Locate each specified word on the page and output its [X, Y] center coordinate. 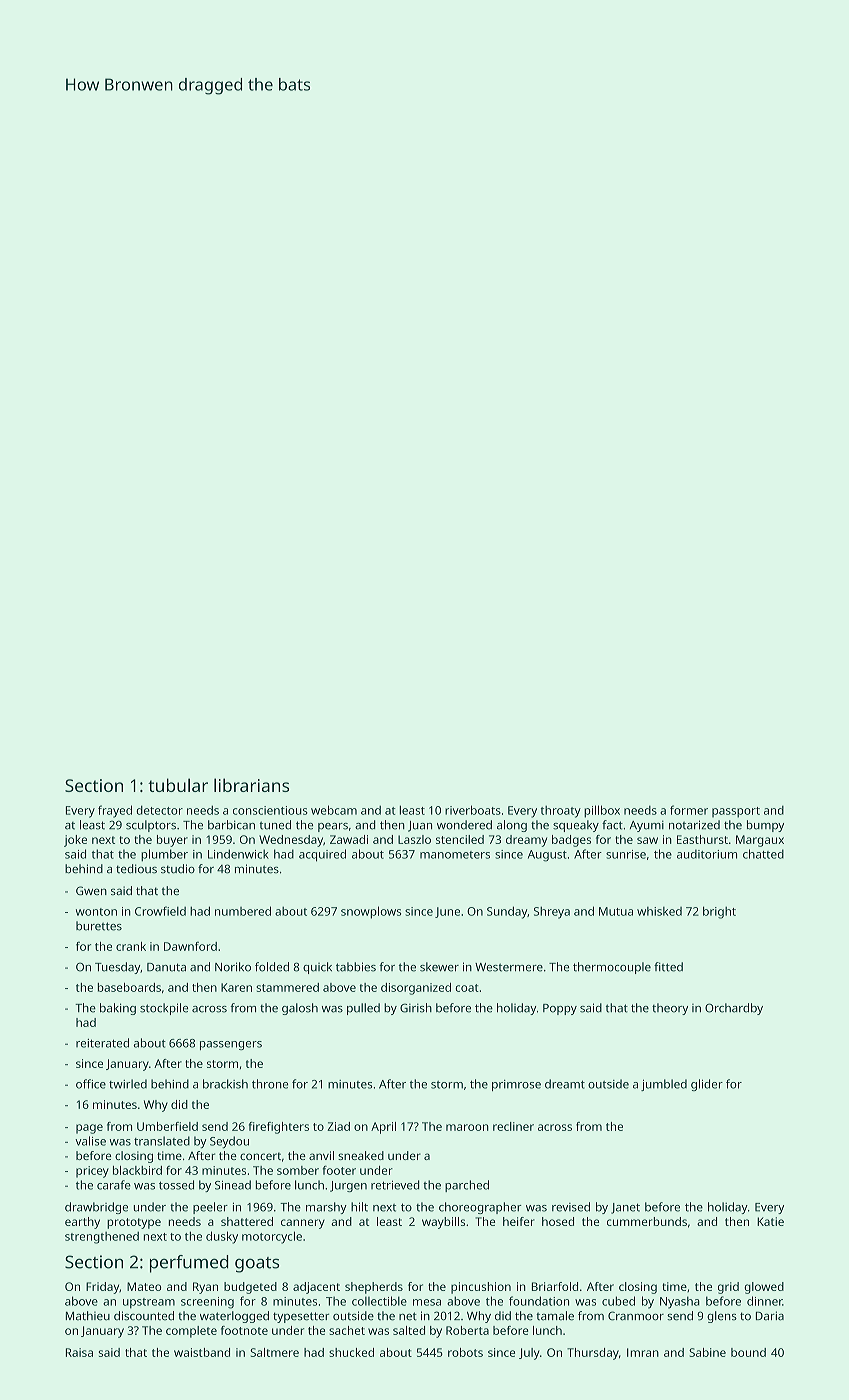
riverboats [473, 810]
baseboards [129, 987]
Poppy [560, 1009]
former [689, 810]
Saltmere [274, 1352]
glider [707, 1085]
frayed [115, 811]
